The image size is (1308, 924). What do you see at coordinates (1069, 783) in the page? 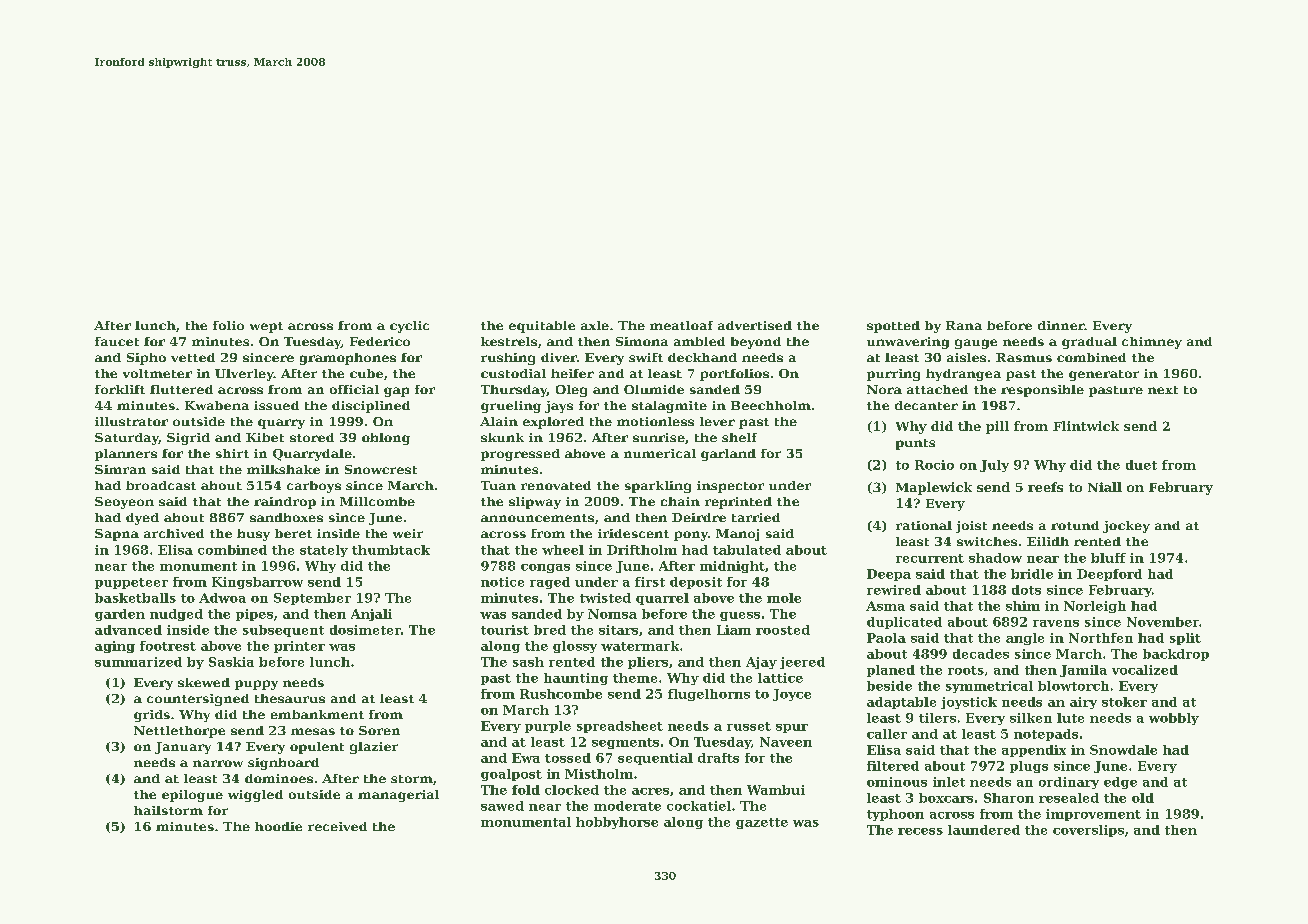
I see `ordinary` at bounding box center [1069, 783].
